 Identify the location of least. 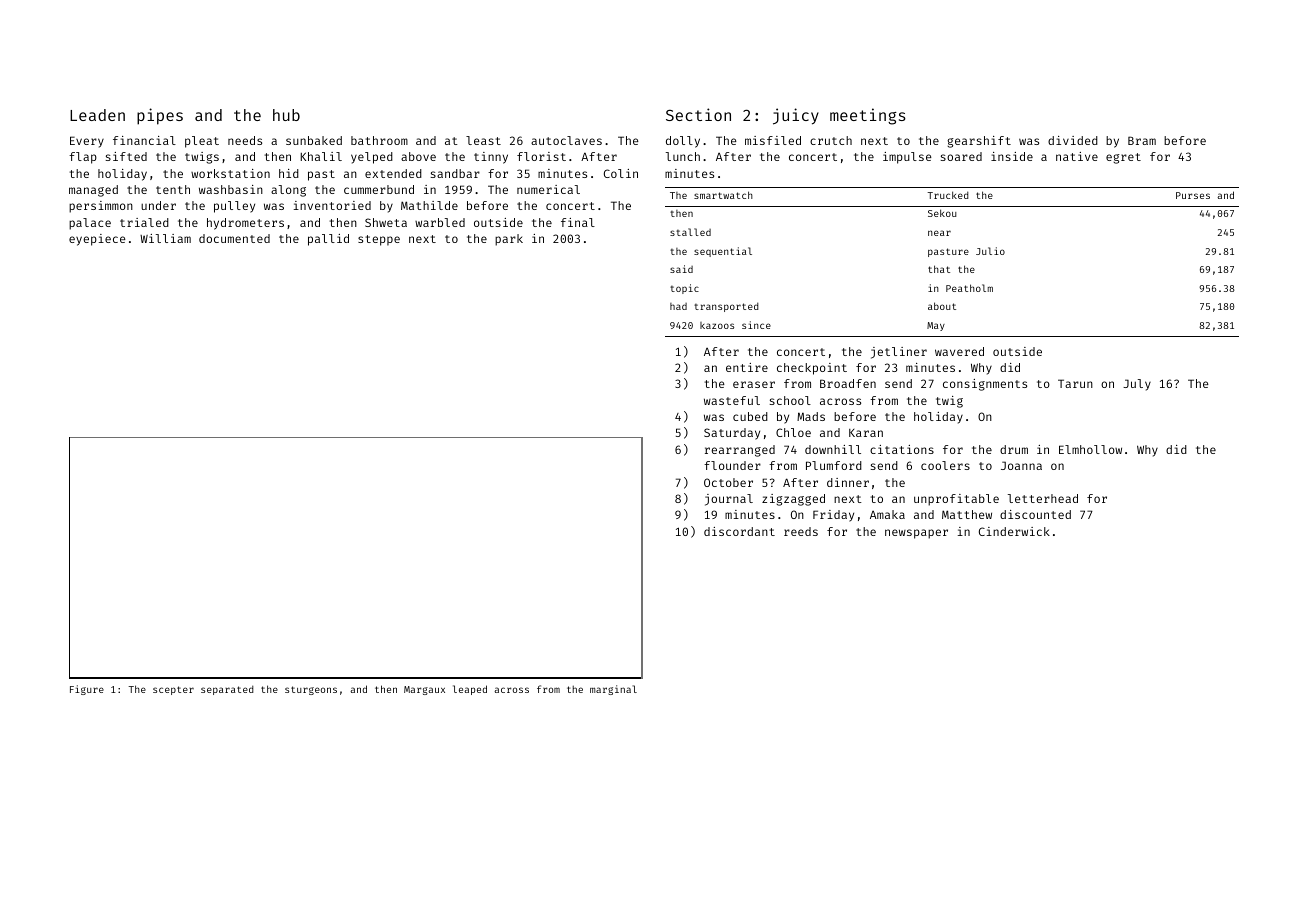
(483, 140).
